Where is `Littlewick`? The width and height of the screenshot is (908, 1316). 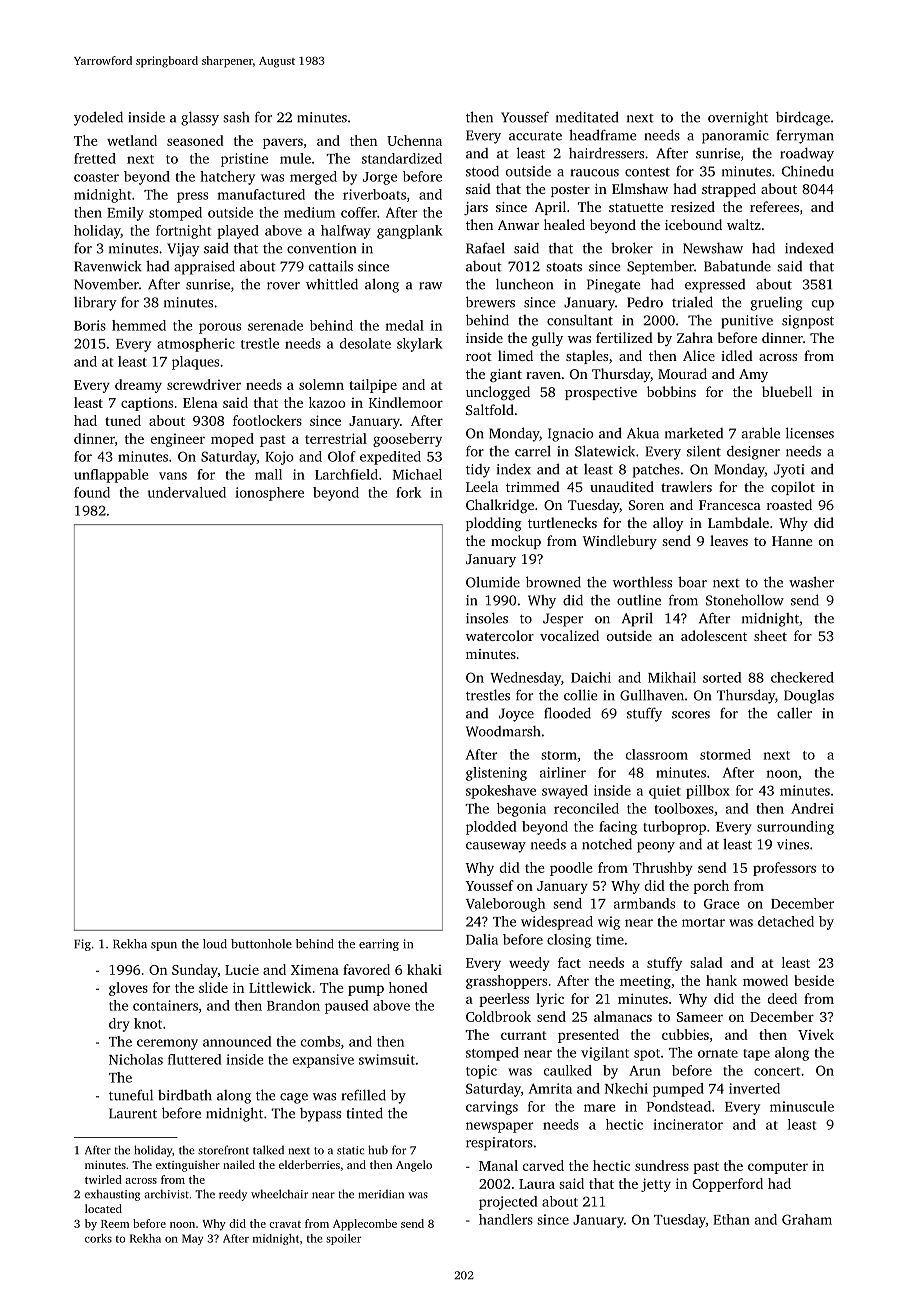
Littlewick is located at coordinates (280, 987).
